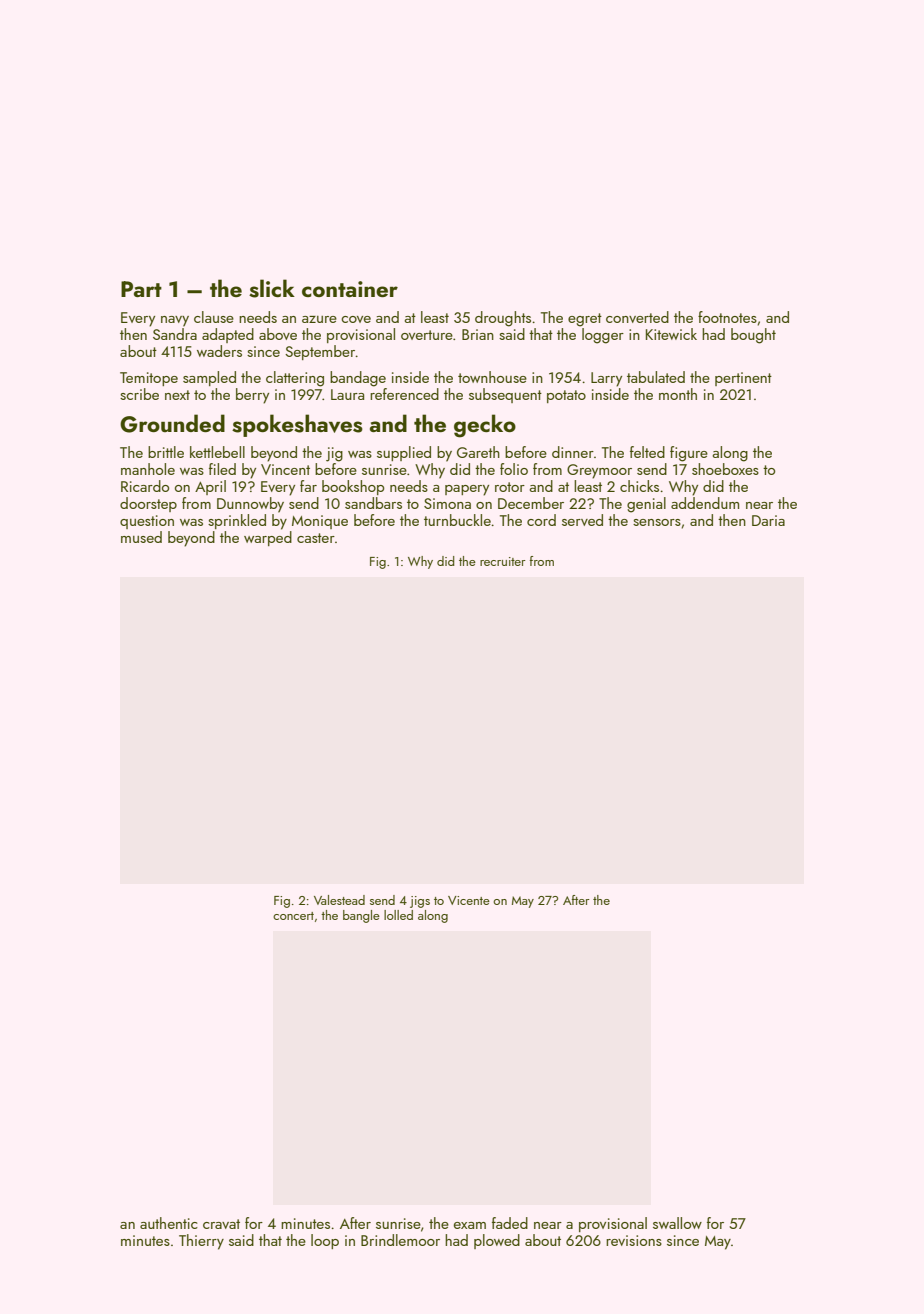  Describe the element at coordinates (657, 522) in the screenshot. I see `sensors` at that location.
